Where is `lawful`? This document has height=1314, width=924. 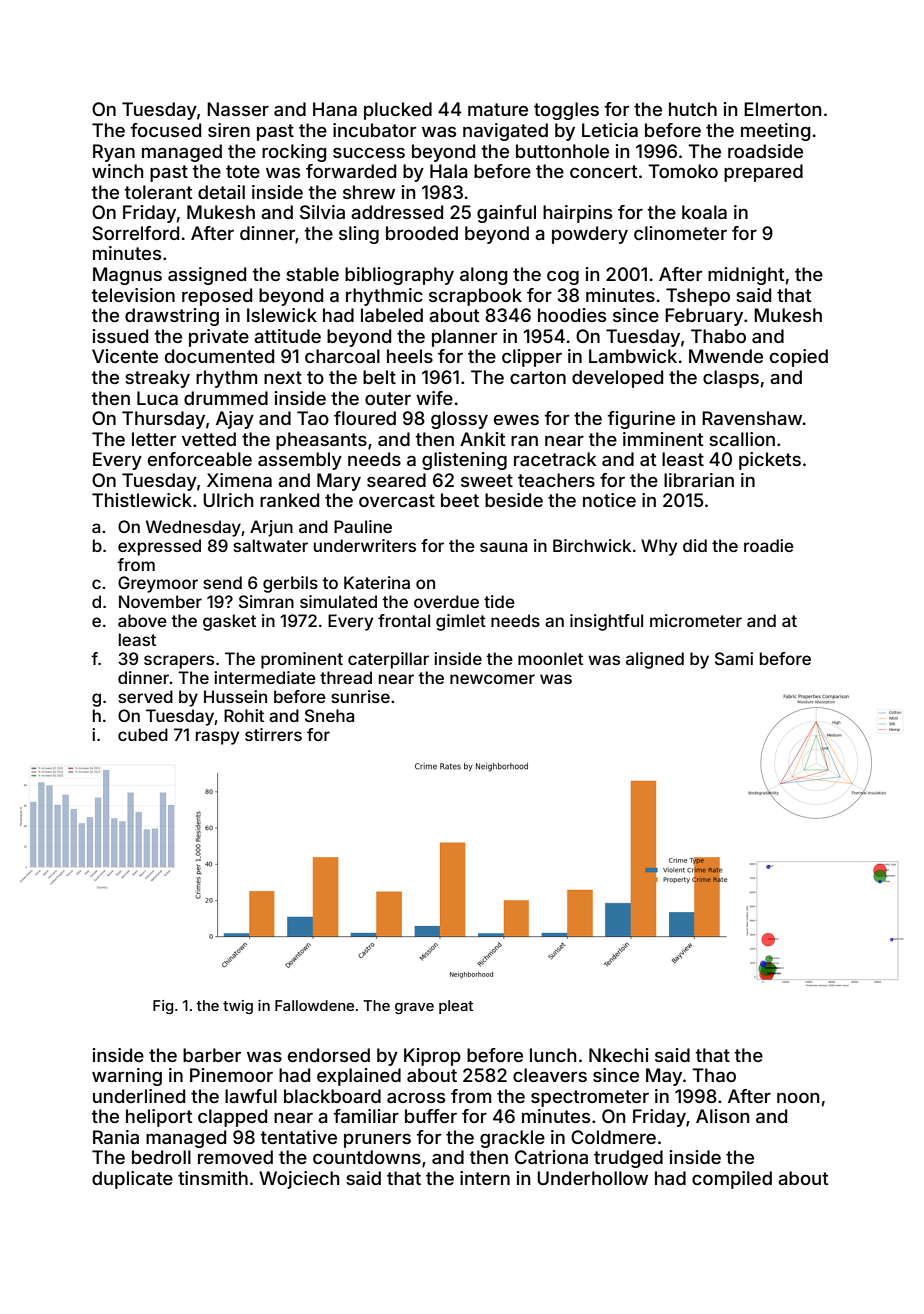
lawful is located at coordinates (251, 1096).
